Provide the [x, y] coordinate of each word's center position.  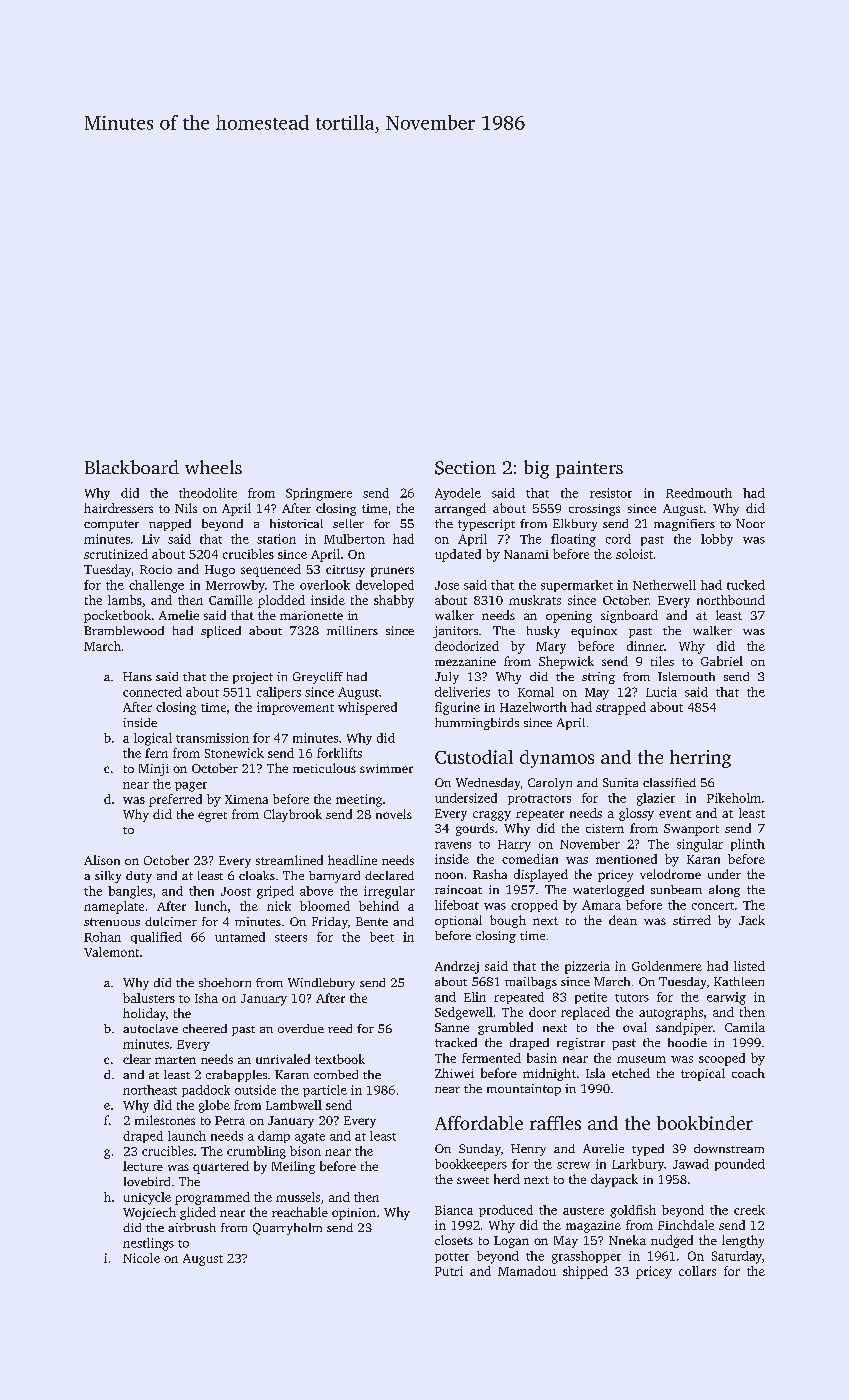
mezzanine [465, 661]
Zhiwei [454, 1073]
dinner [645, 646]
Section [465, 468]
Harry [514, 846]
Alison [102, 860]
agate [310, 1138]
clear [137, 1059]
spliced [221, 632]
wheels [213, 467]
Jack [752, 920]
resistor [611, 493]
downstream [729, 1148]
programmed [212, 1198]
